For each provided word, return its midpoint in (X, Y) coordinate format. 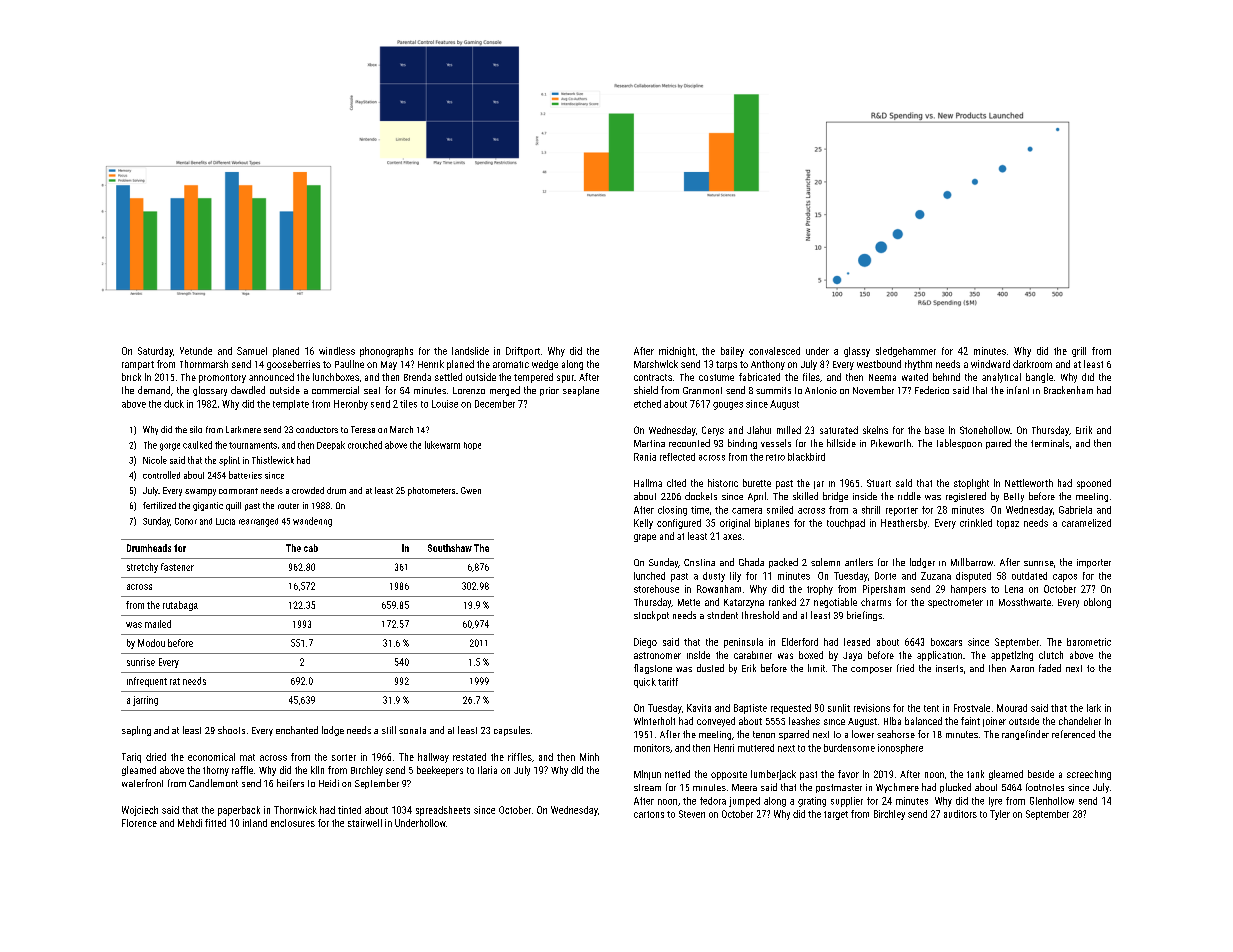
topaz (1008, 524)
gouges (728, 406)
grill (1079, 352)
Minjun (647, 775)
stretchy (142, 568)
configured (679, 524)
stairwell (365, 823)
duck (174, 404)
